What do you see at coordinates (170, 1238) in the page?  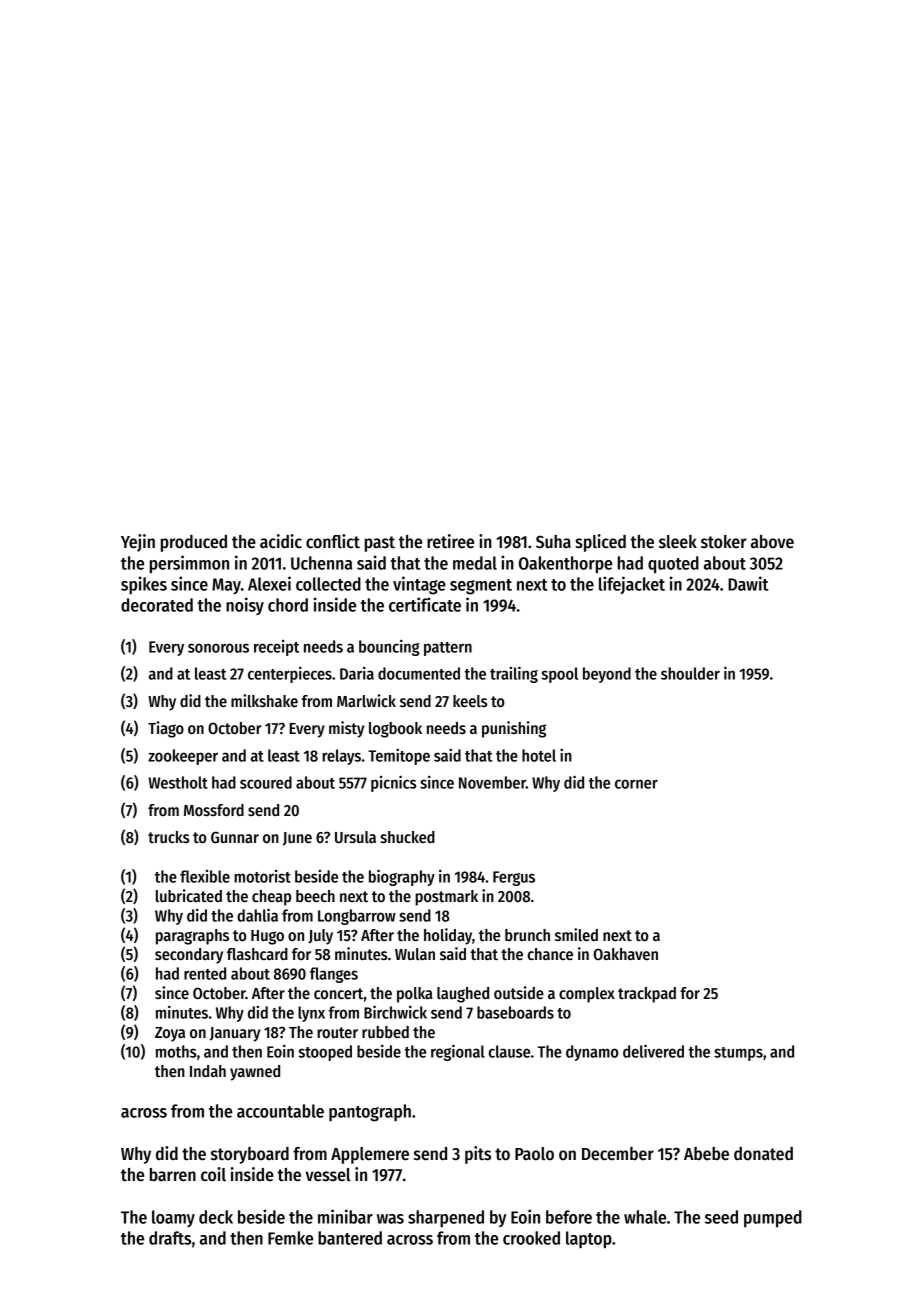 I see `drafts` at bounding box center [170, 1238].
